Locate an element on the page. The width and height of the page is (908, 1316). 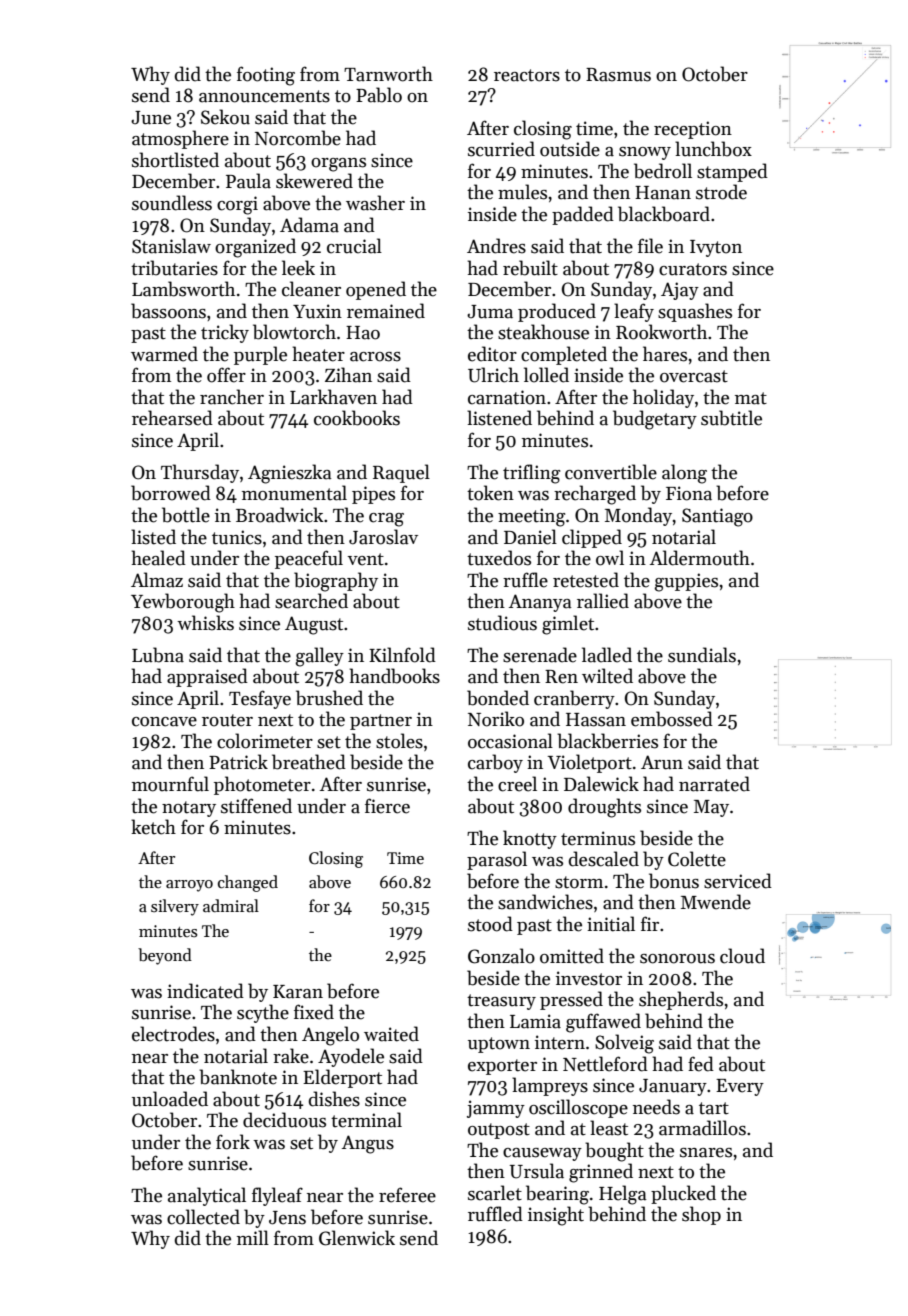
fixed is located at coordinates (314, 1012).
